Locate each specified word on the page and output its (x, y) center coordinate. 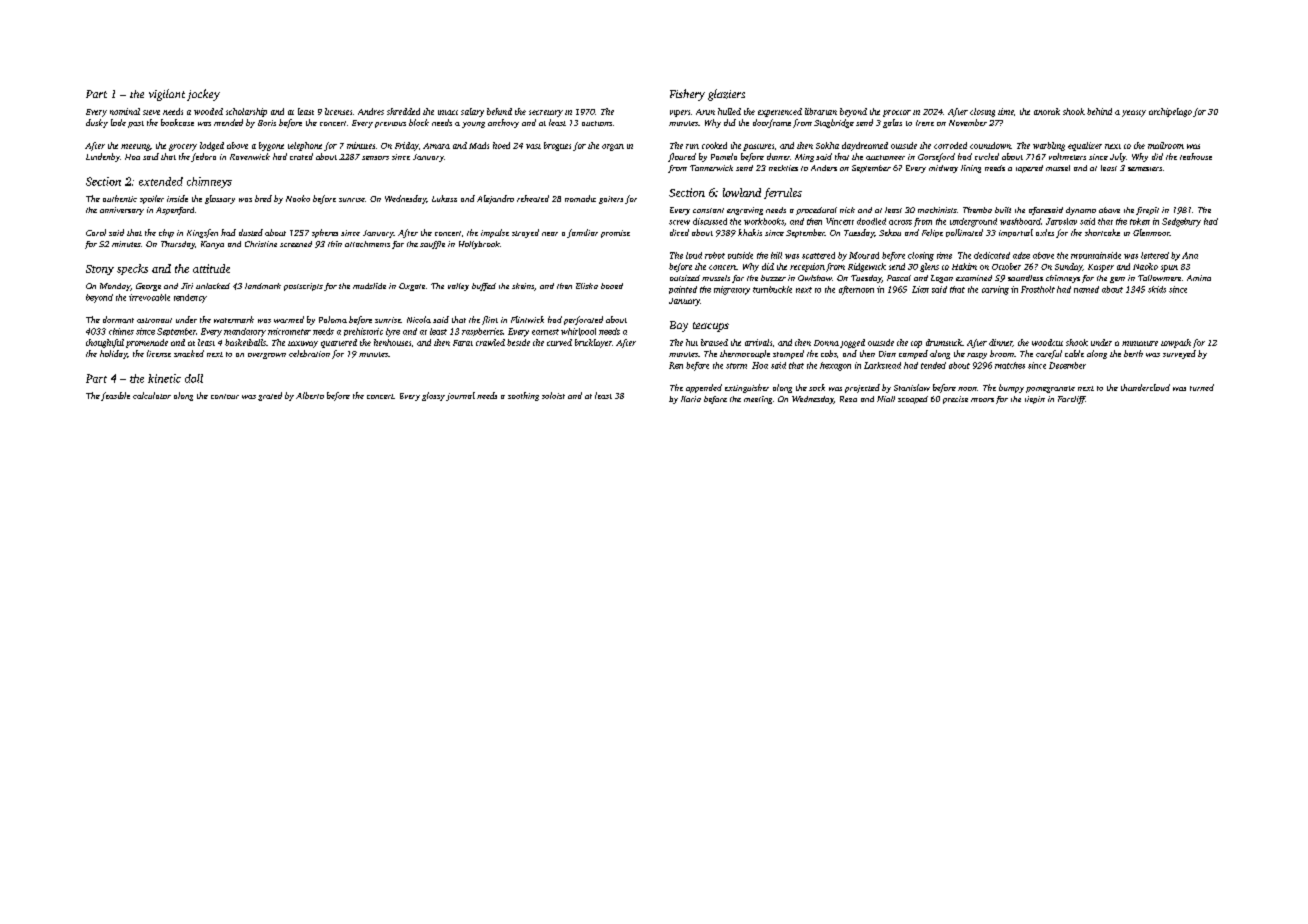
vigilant (167, 95)
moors (982, 400)
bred (263, 198)
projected (862, 388)
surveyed (1179, 354)
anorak (1047, 111)
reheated (533, 198)
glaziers (726, 95)
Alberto (310, 395)
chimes (121, 331)
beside (518, 342)
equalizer (1085, 146)
